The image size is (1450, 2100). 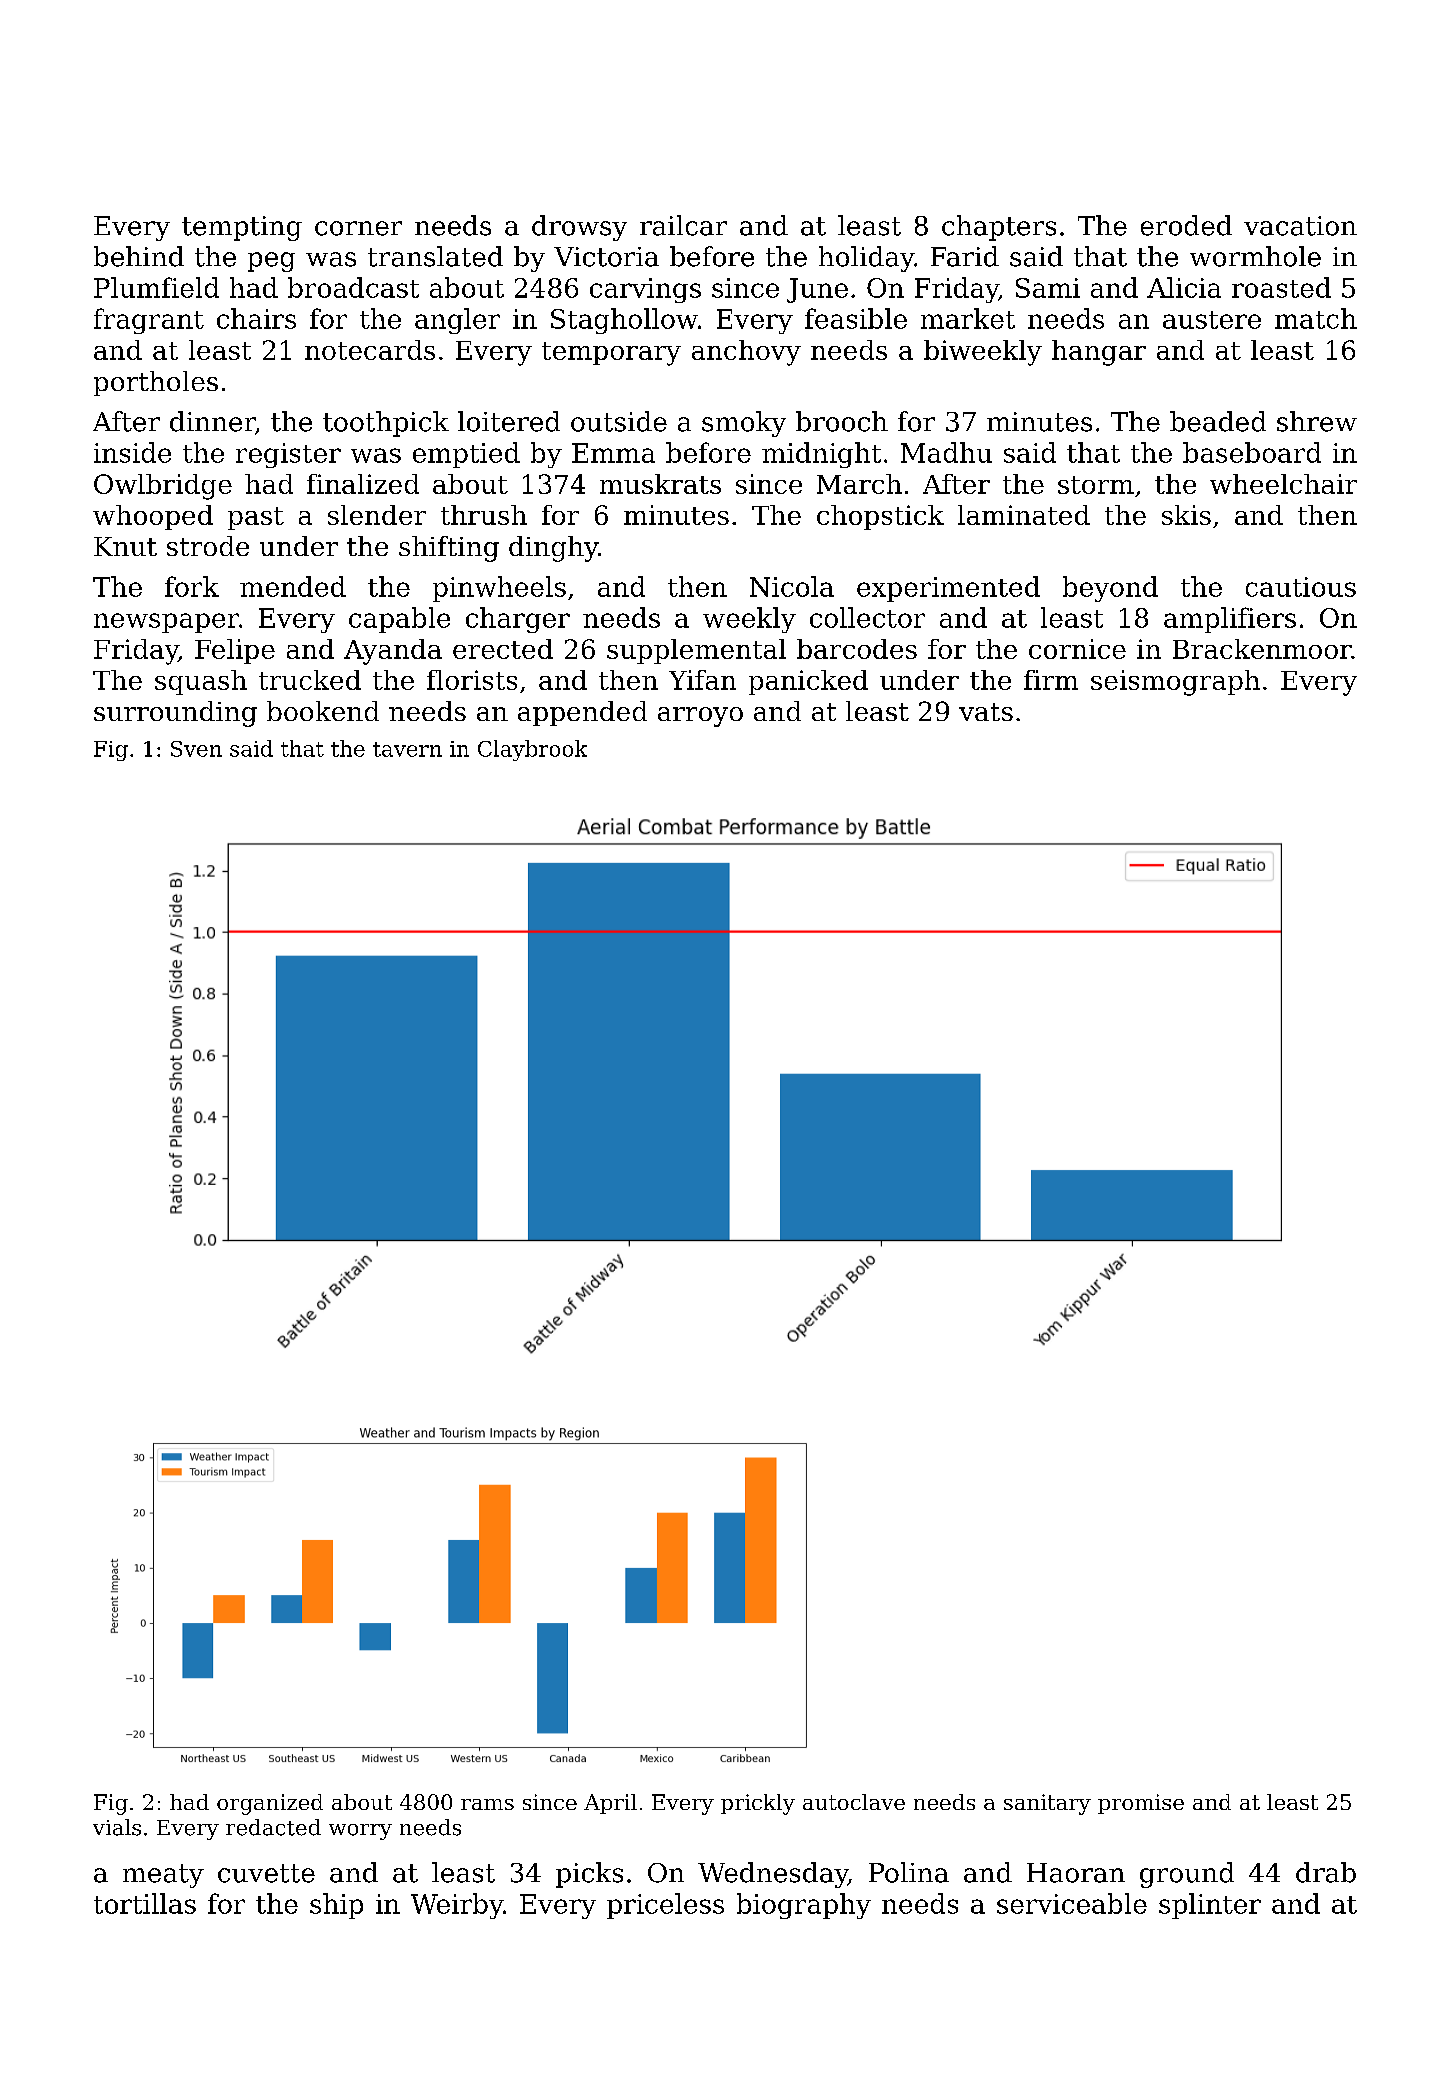 What do you see at coordinates (532, 750) in the page?
I see `Claybrook` at bounding box center [532, 750].
